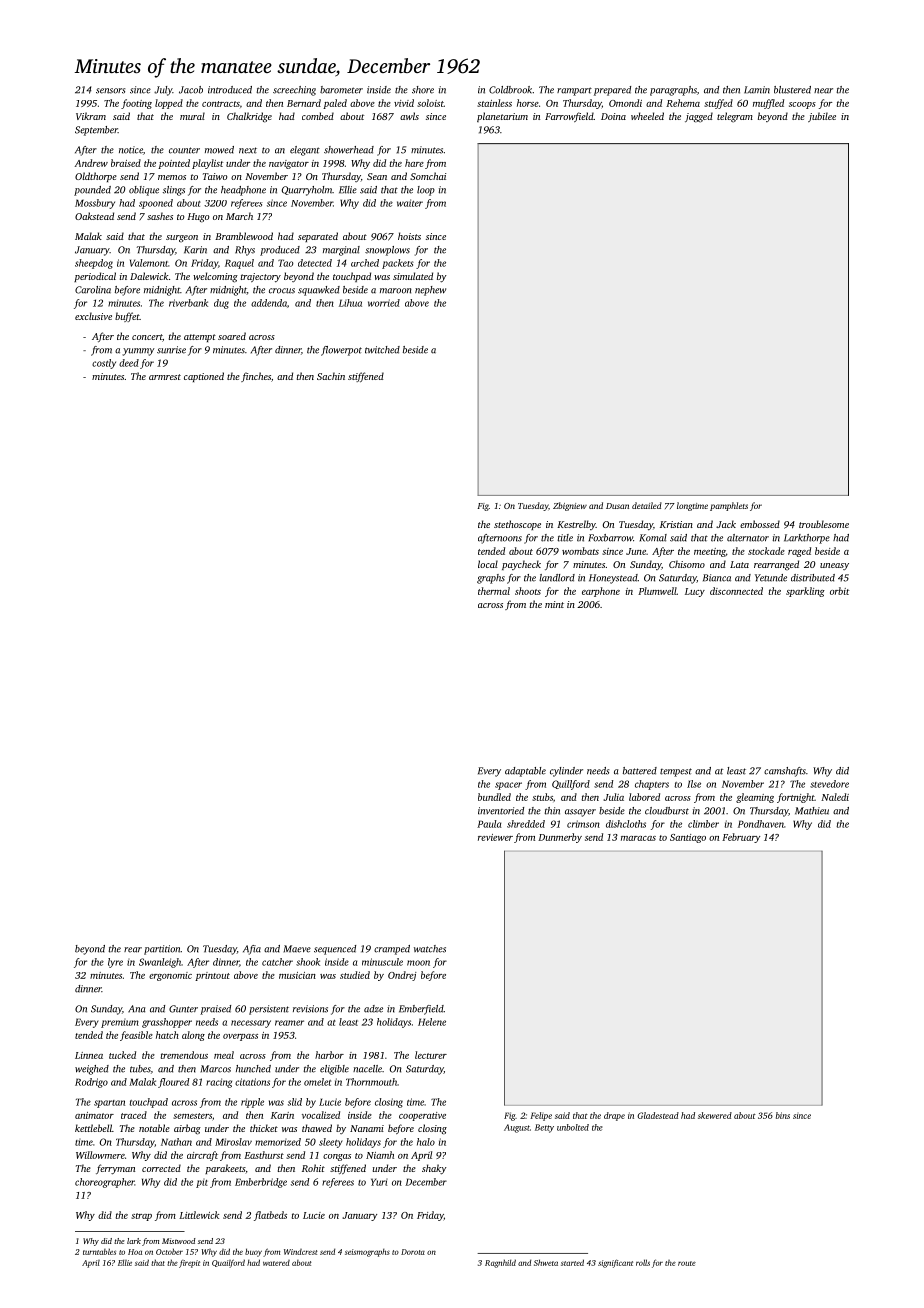  I want to click on halo, so click(426, 1142).
